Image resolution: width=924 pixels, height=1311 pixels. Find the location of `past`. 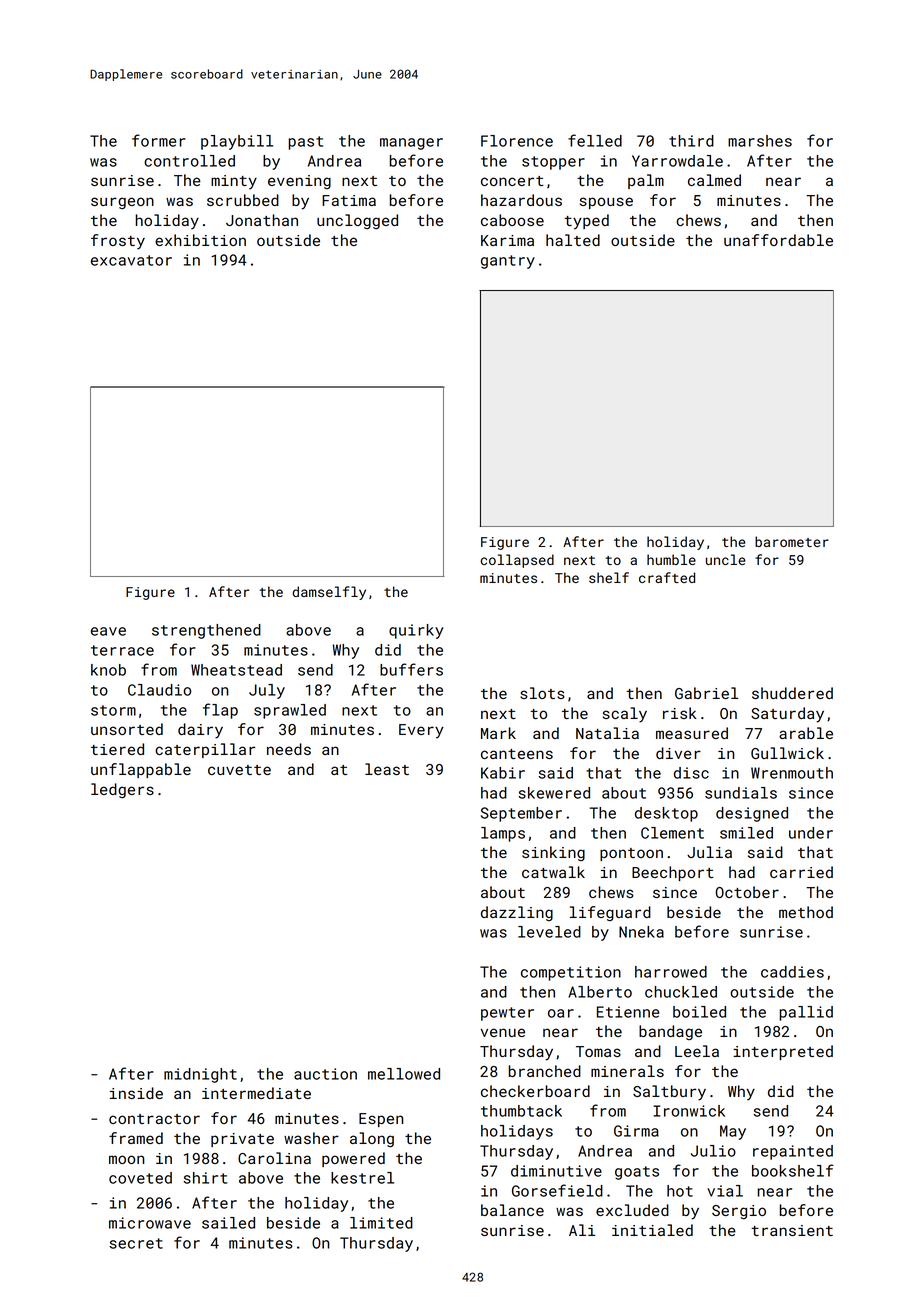

past is located at coordinates (305, 143).
